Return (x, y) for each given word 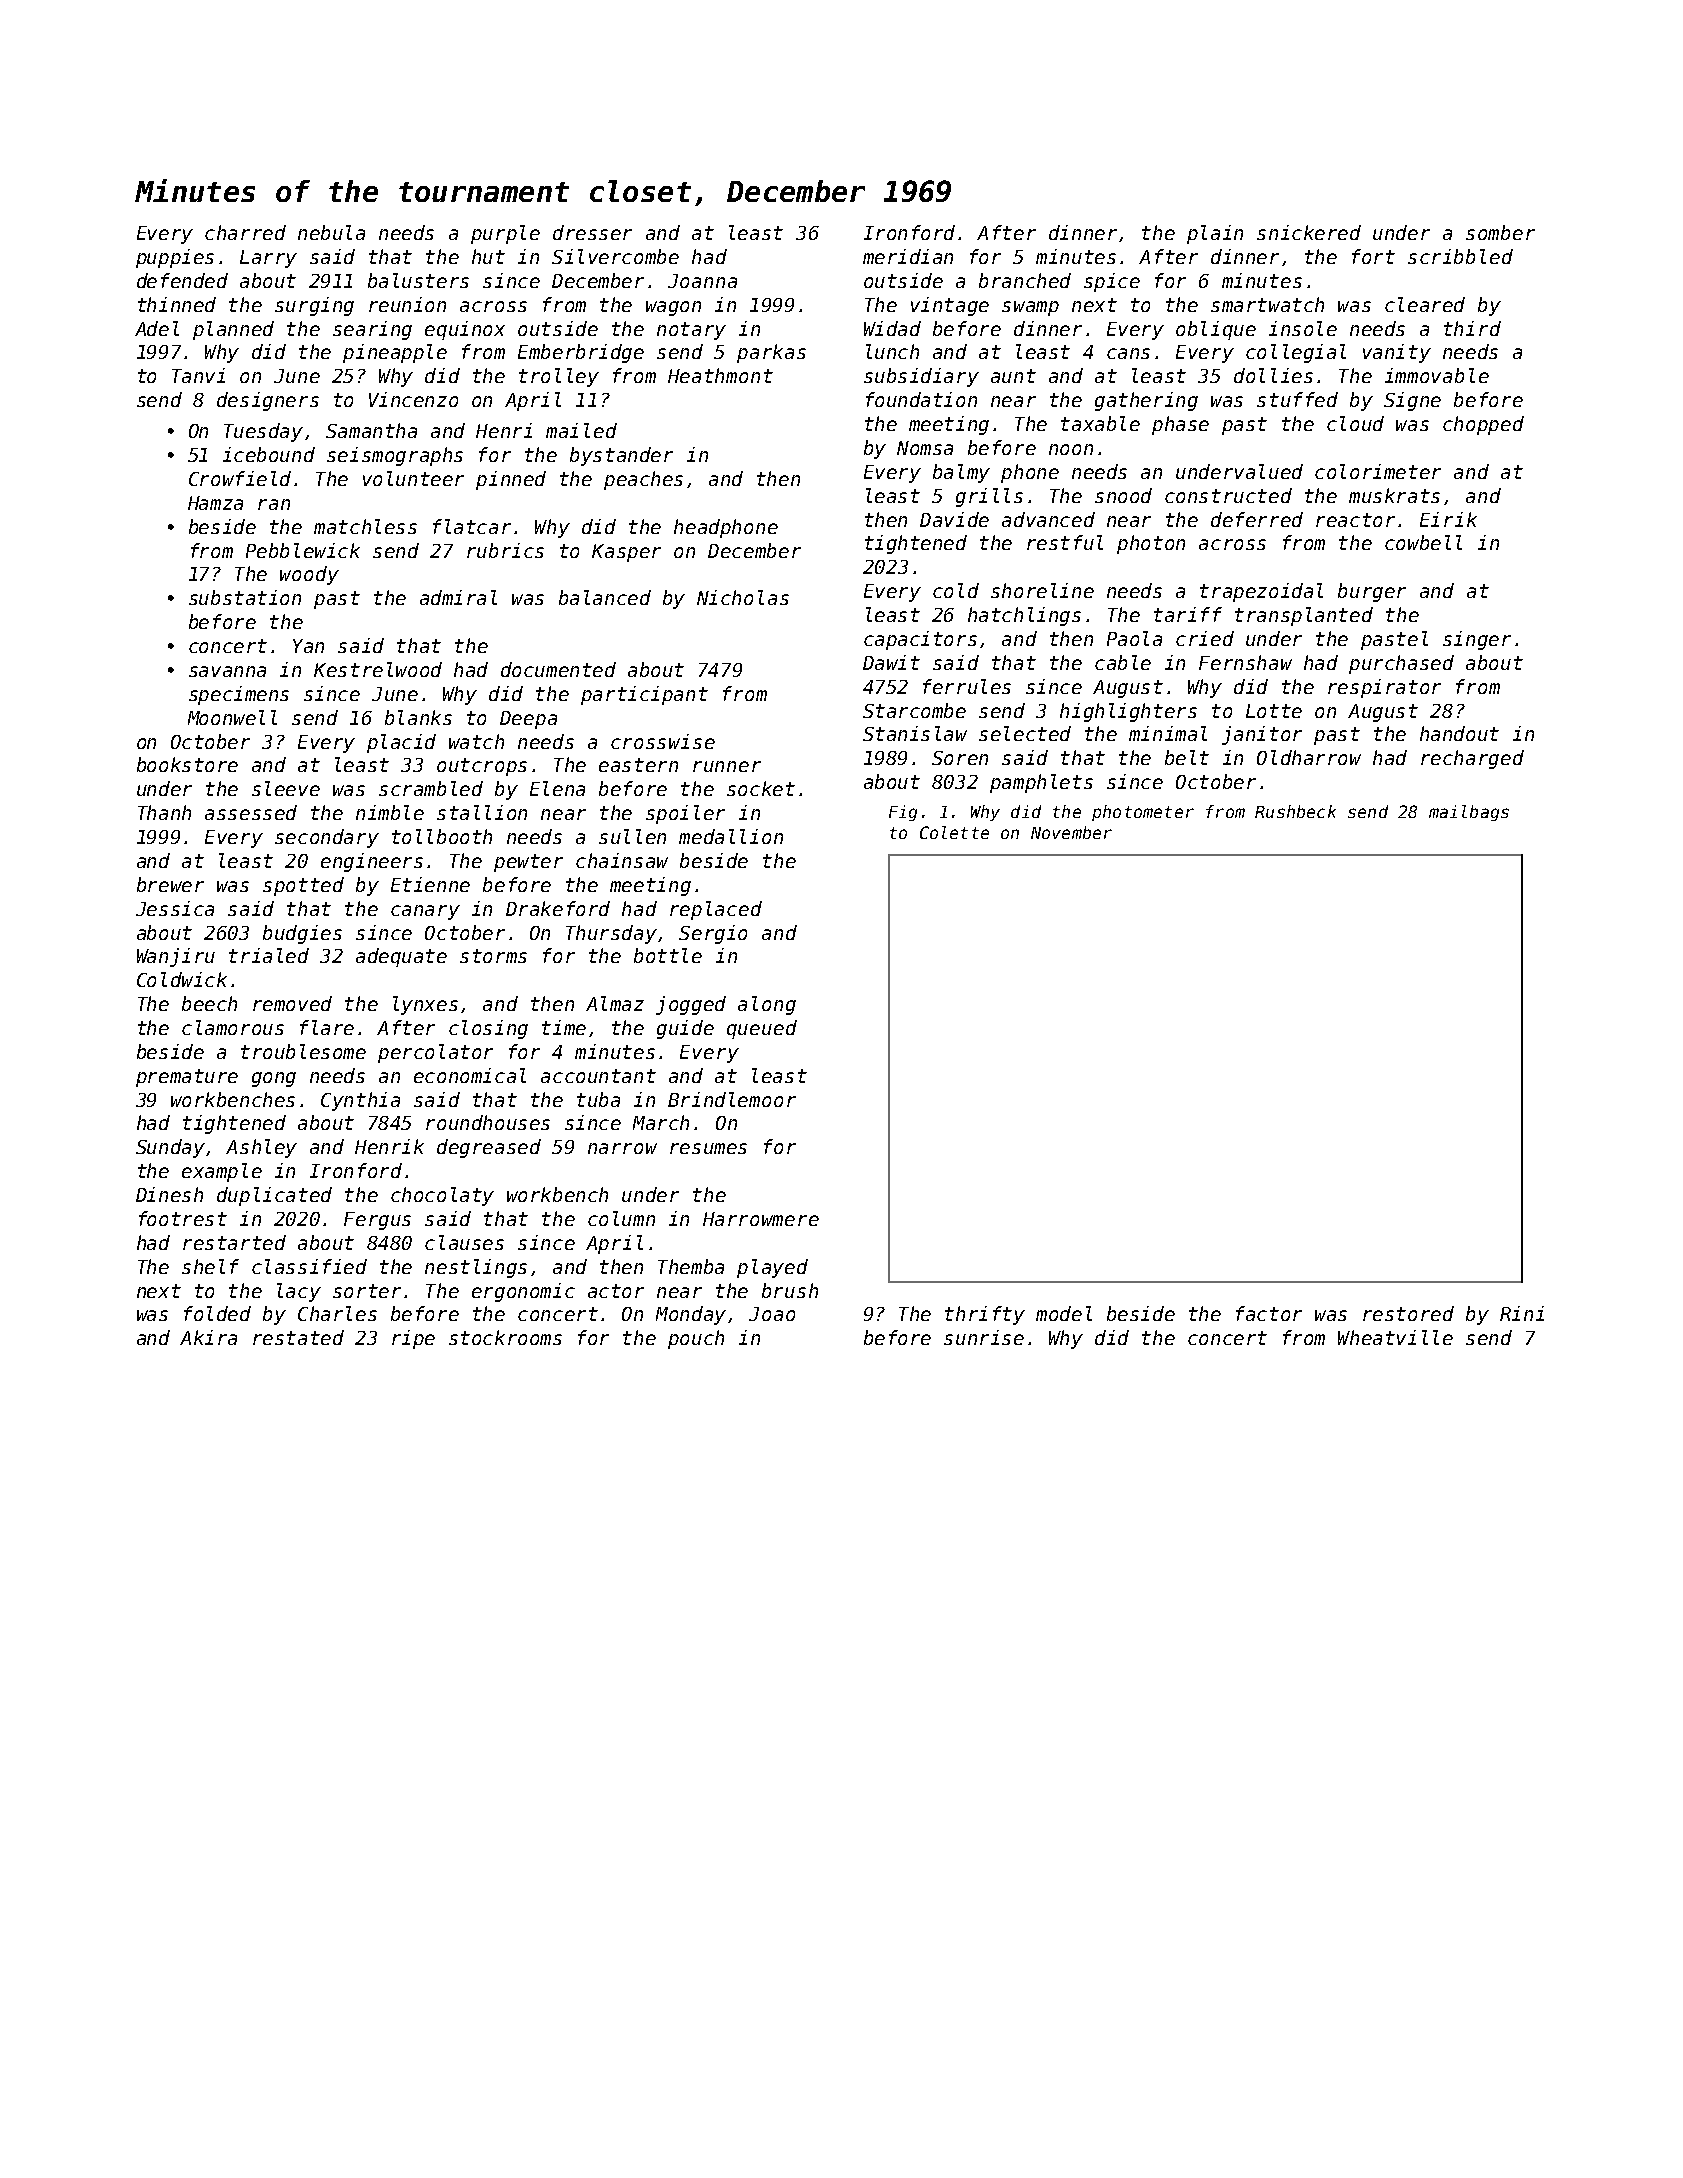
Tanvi (198, 375)
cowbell (1423, 542)
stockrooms (505, 1337)
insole (1303, 328)
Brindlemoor (732, 1099)
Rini (1522, 1313)
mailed (581, 430)
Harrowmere (761, 1219)
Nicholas (743, 597)
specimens (239, 695)
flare (327, 1027)
